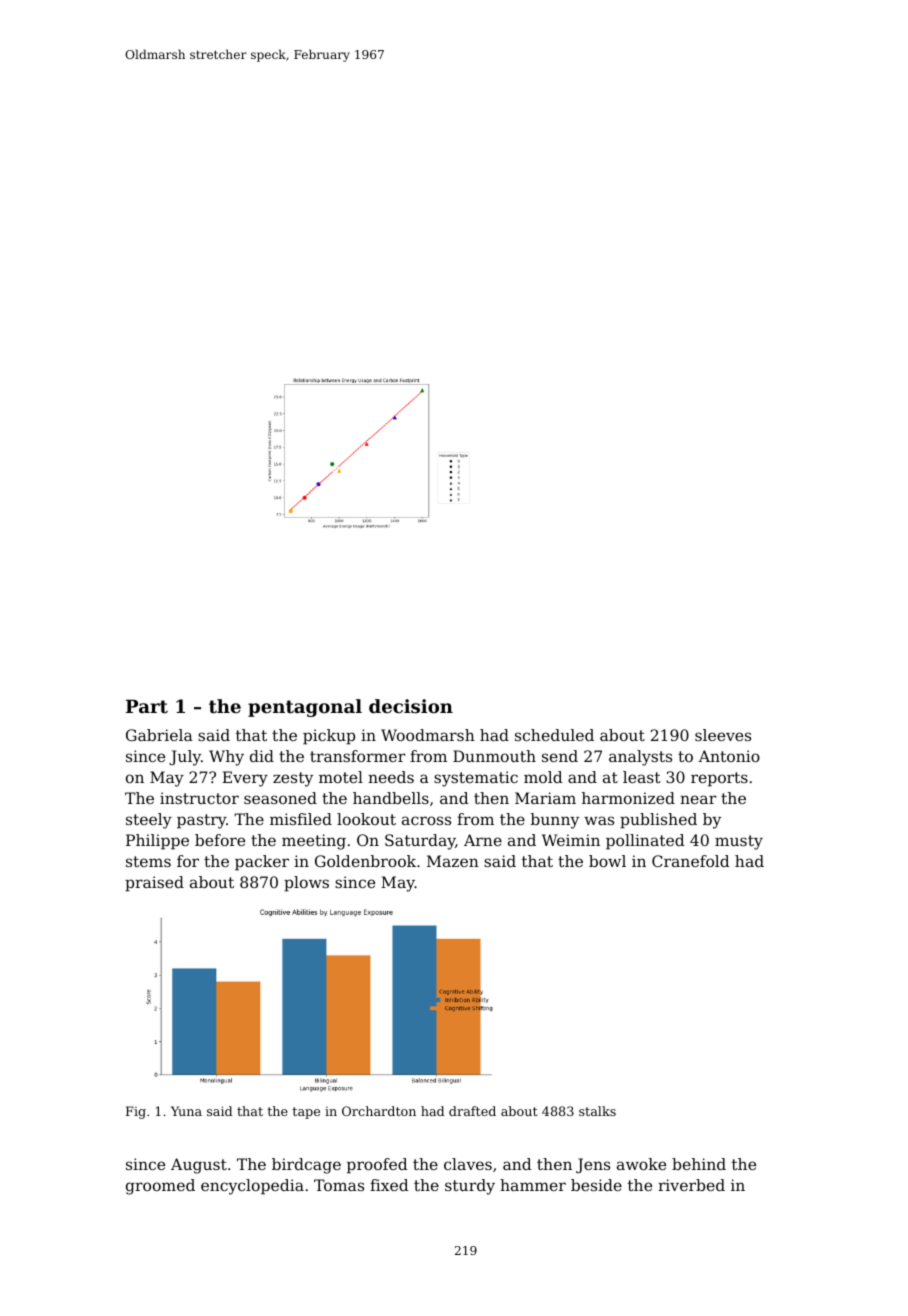 The height and width of the page is (1316, 908). I want to click on praised, so click(154, 884).
